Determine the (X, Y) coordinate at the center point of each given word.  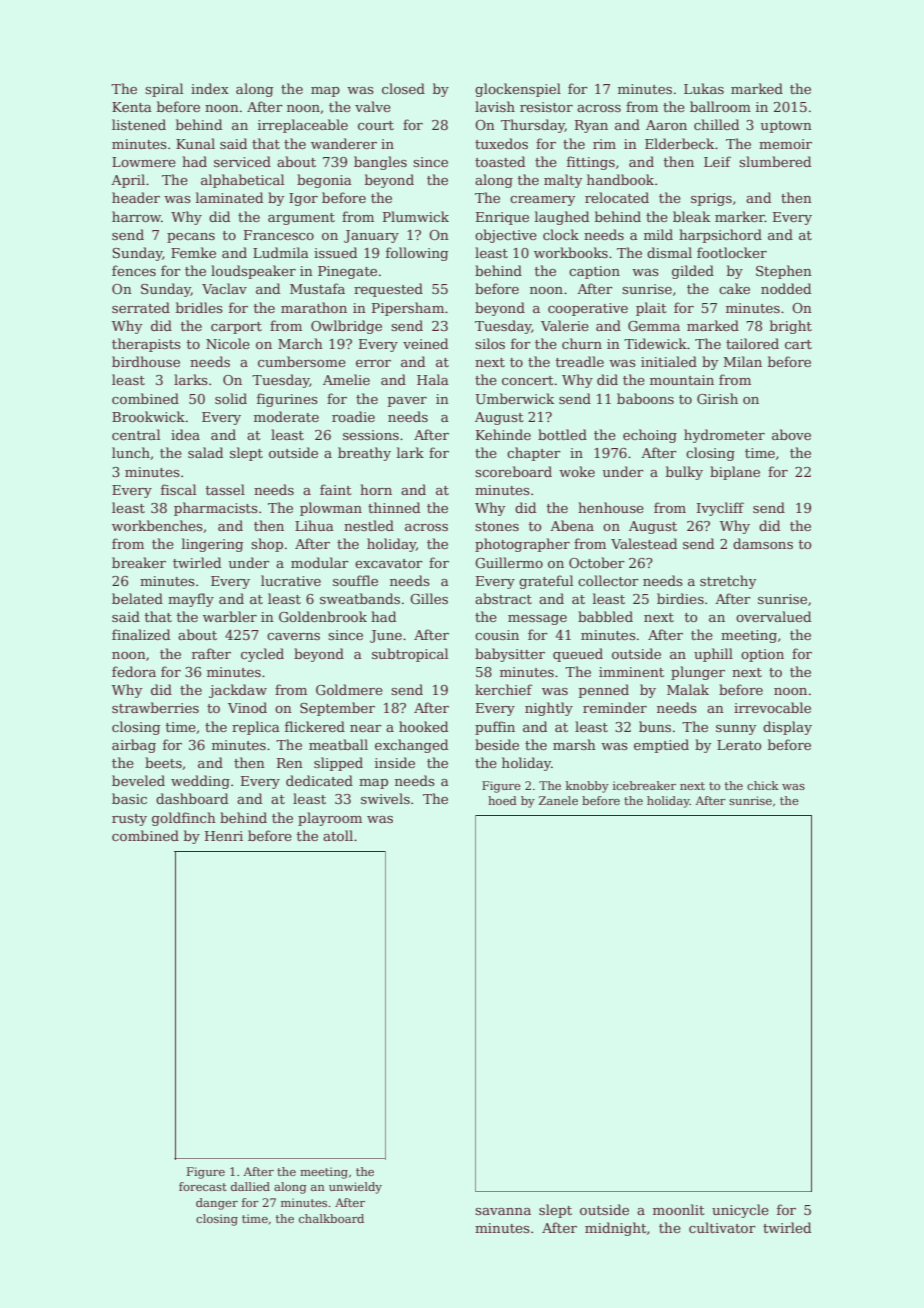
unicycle (740, 1211)
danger (217, 1204)
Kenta (132, 107)
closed (403, 88)
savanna (503, 1211)
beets (163, 762)
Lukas (704, 88)
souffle (355, 580)
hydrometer (724, 436)
